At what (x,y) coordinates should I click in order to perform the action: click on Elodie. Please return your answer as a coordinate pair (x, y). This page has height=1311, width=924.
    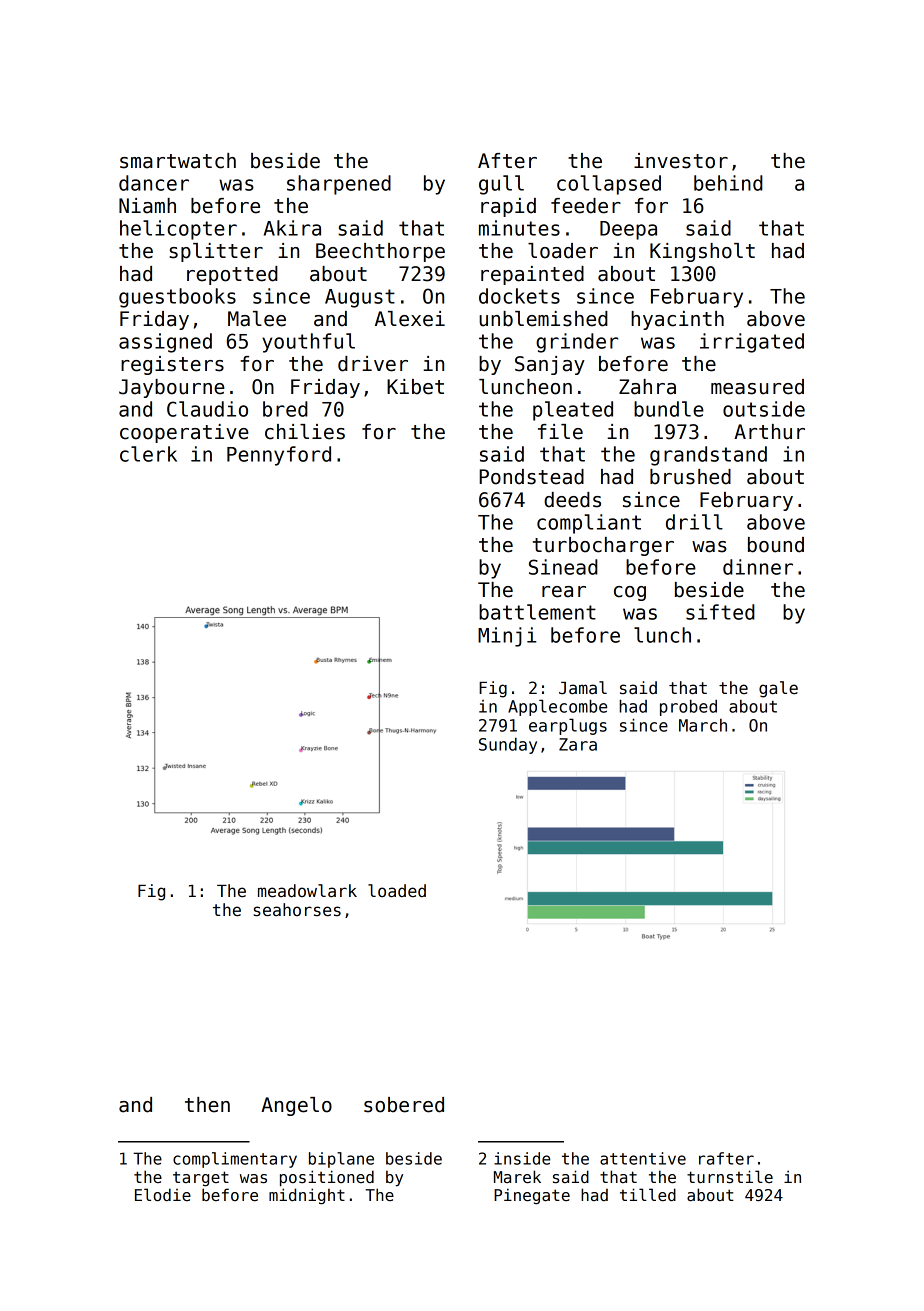
    Looking at the image, I should click on (163, 1195).
